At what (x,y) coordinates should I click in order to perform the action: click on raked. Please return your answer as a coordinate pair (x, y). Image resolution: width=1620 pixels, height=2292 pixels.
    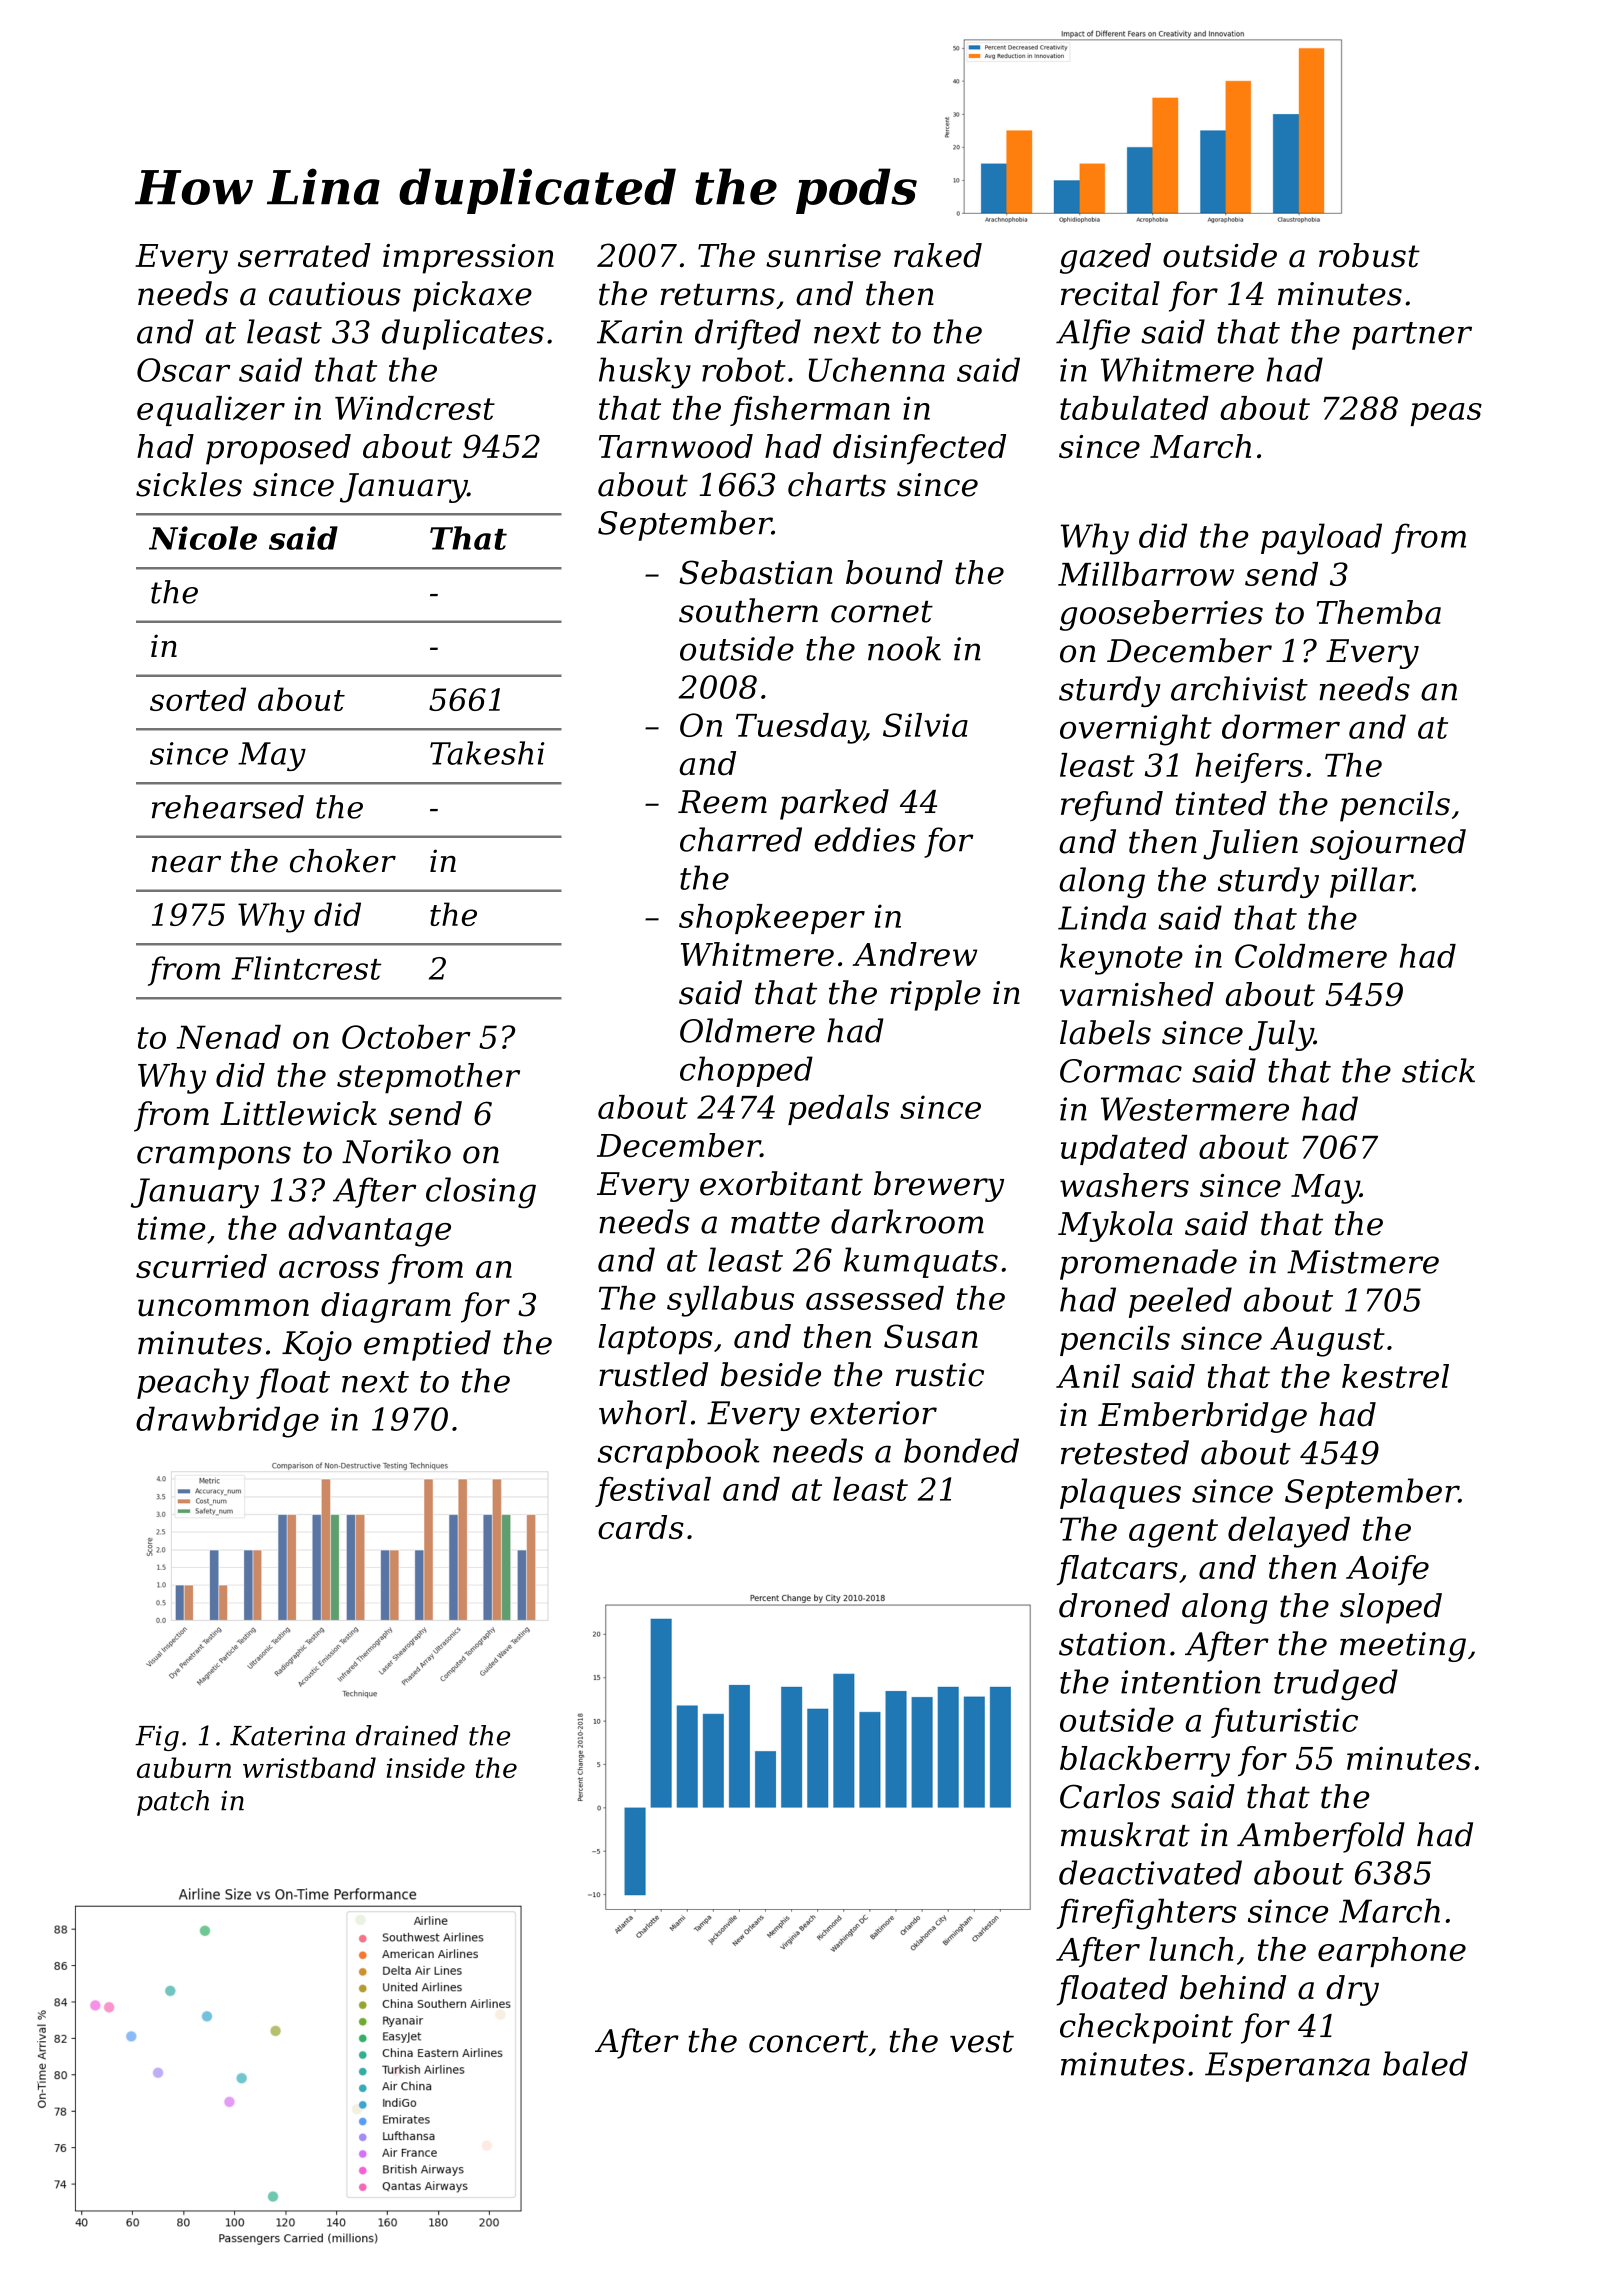
    Looking at the image, I should click on (938, 255).
